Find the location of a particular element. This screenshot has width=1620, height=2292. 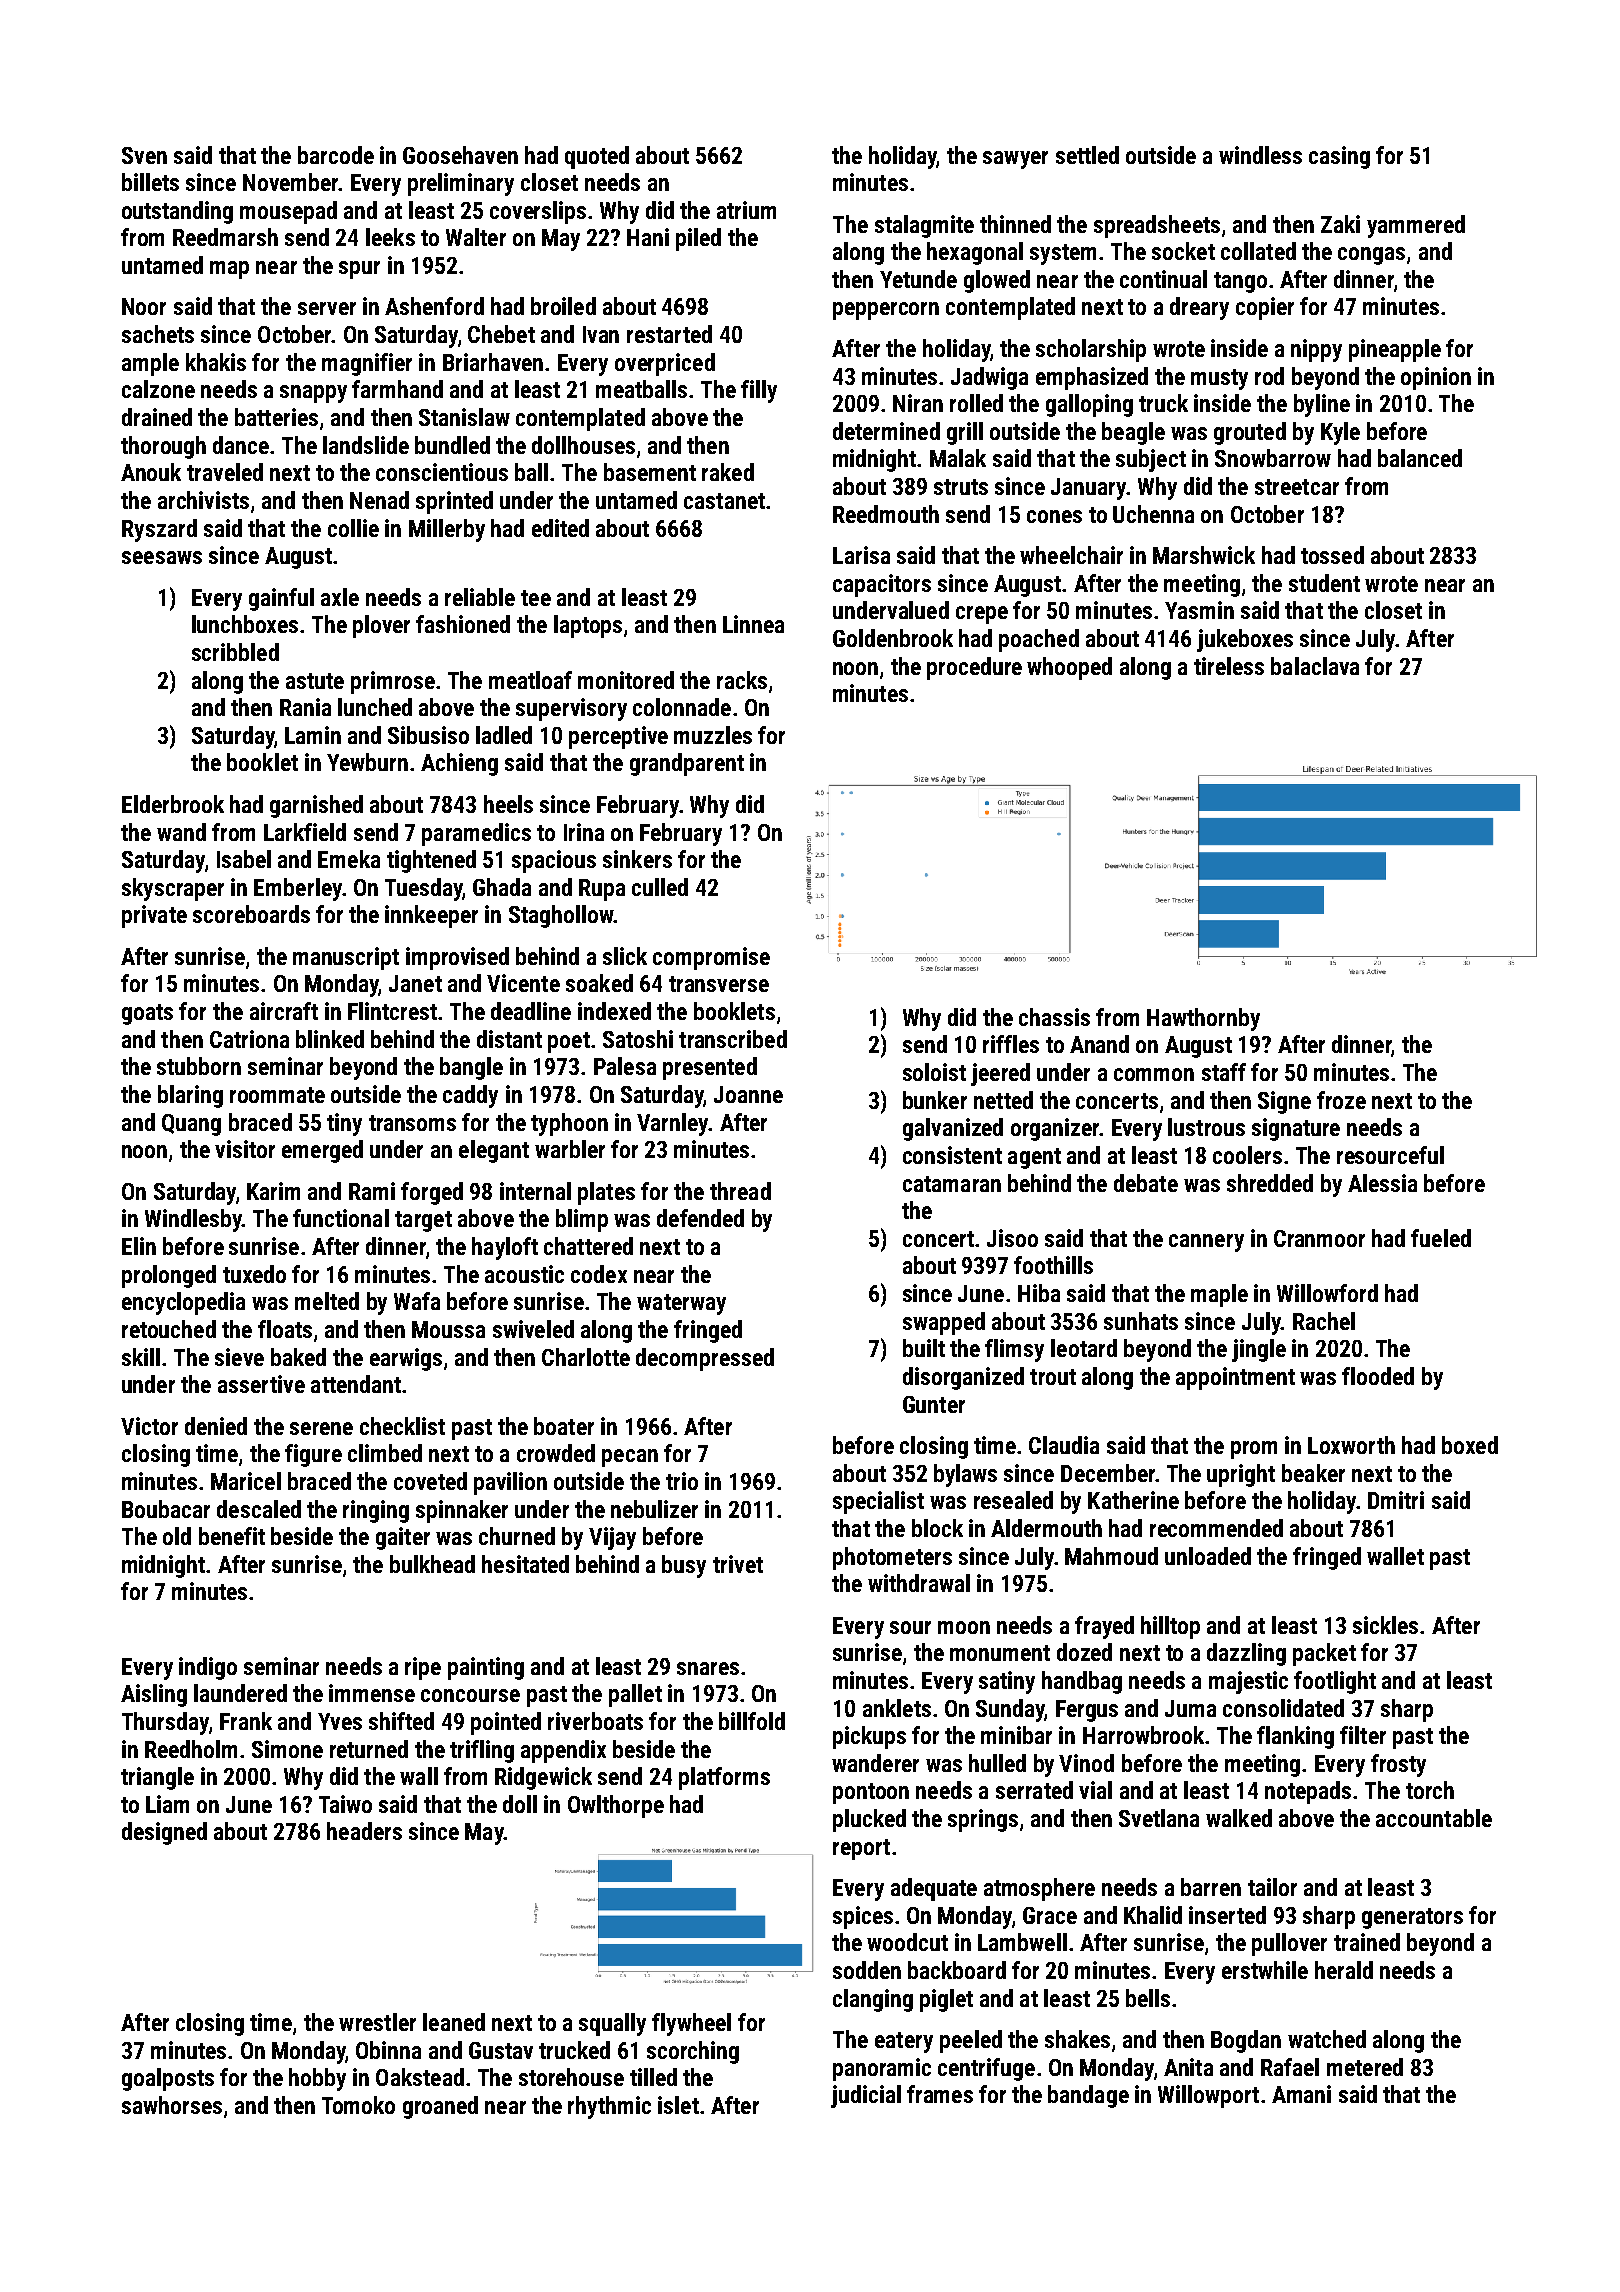

scorching is located at coordinates (693, 2052).
